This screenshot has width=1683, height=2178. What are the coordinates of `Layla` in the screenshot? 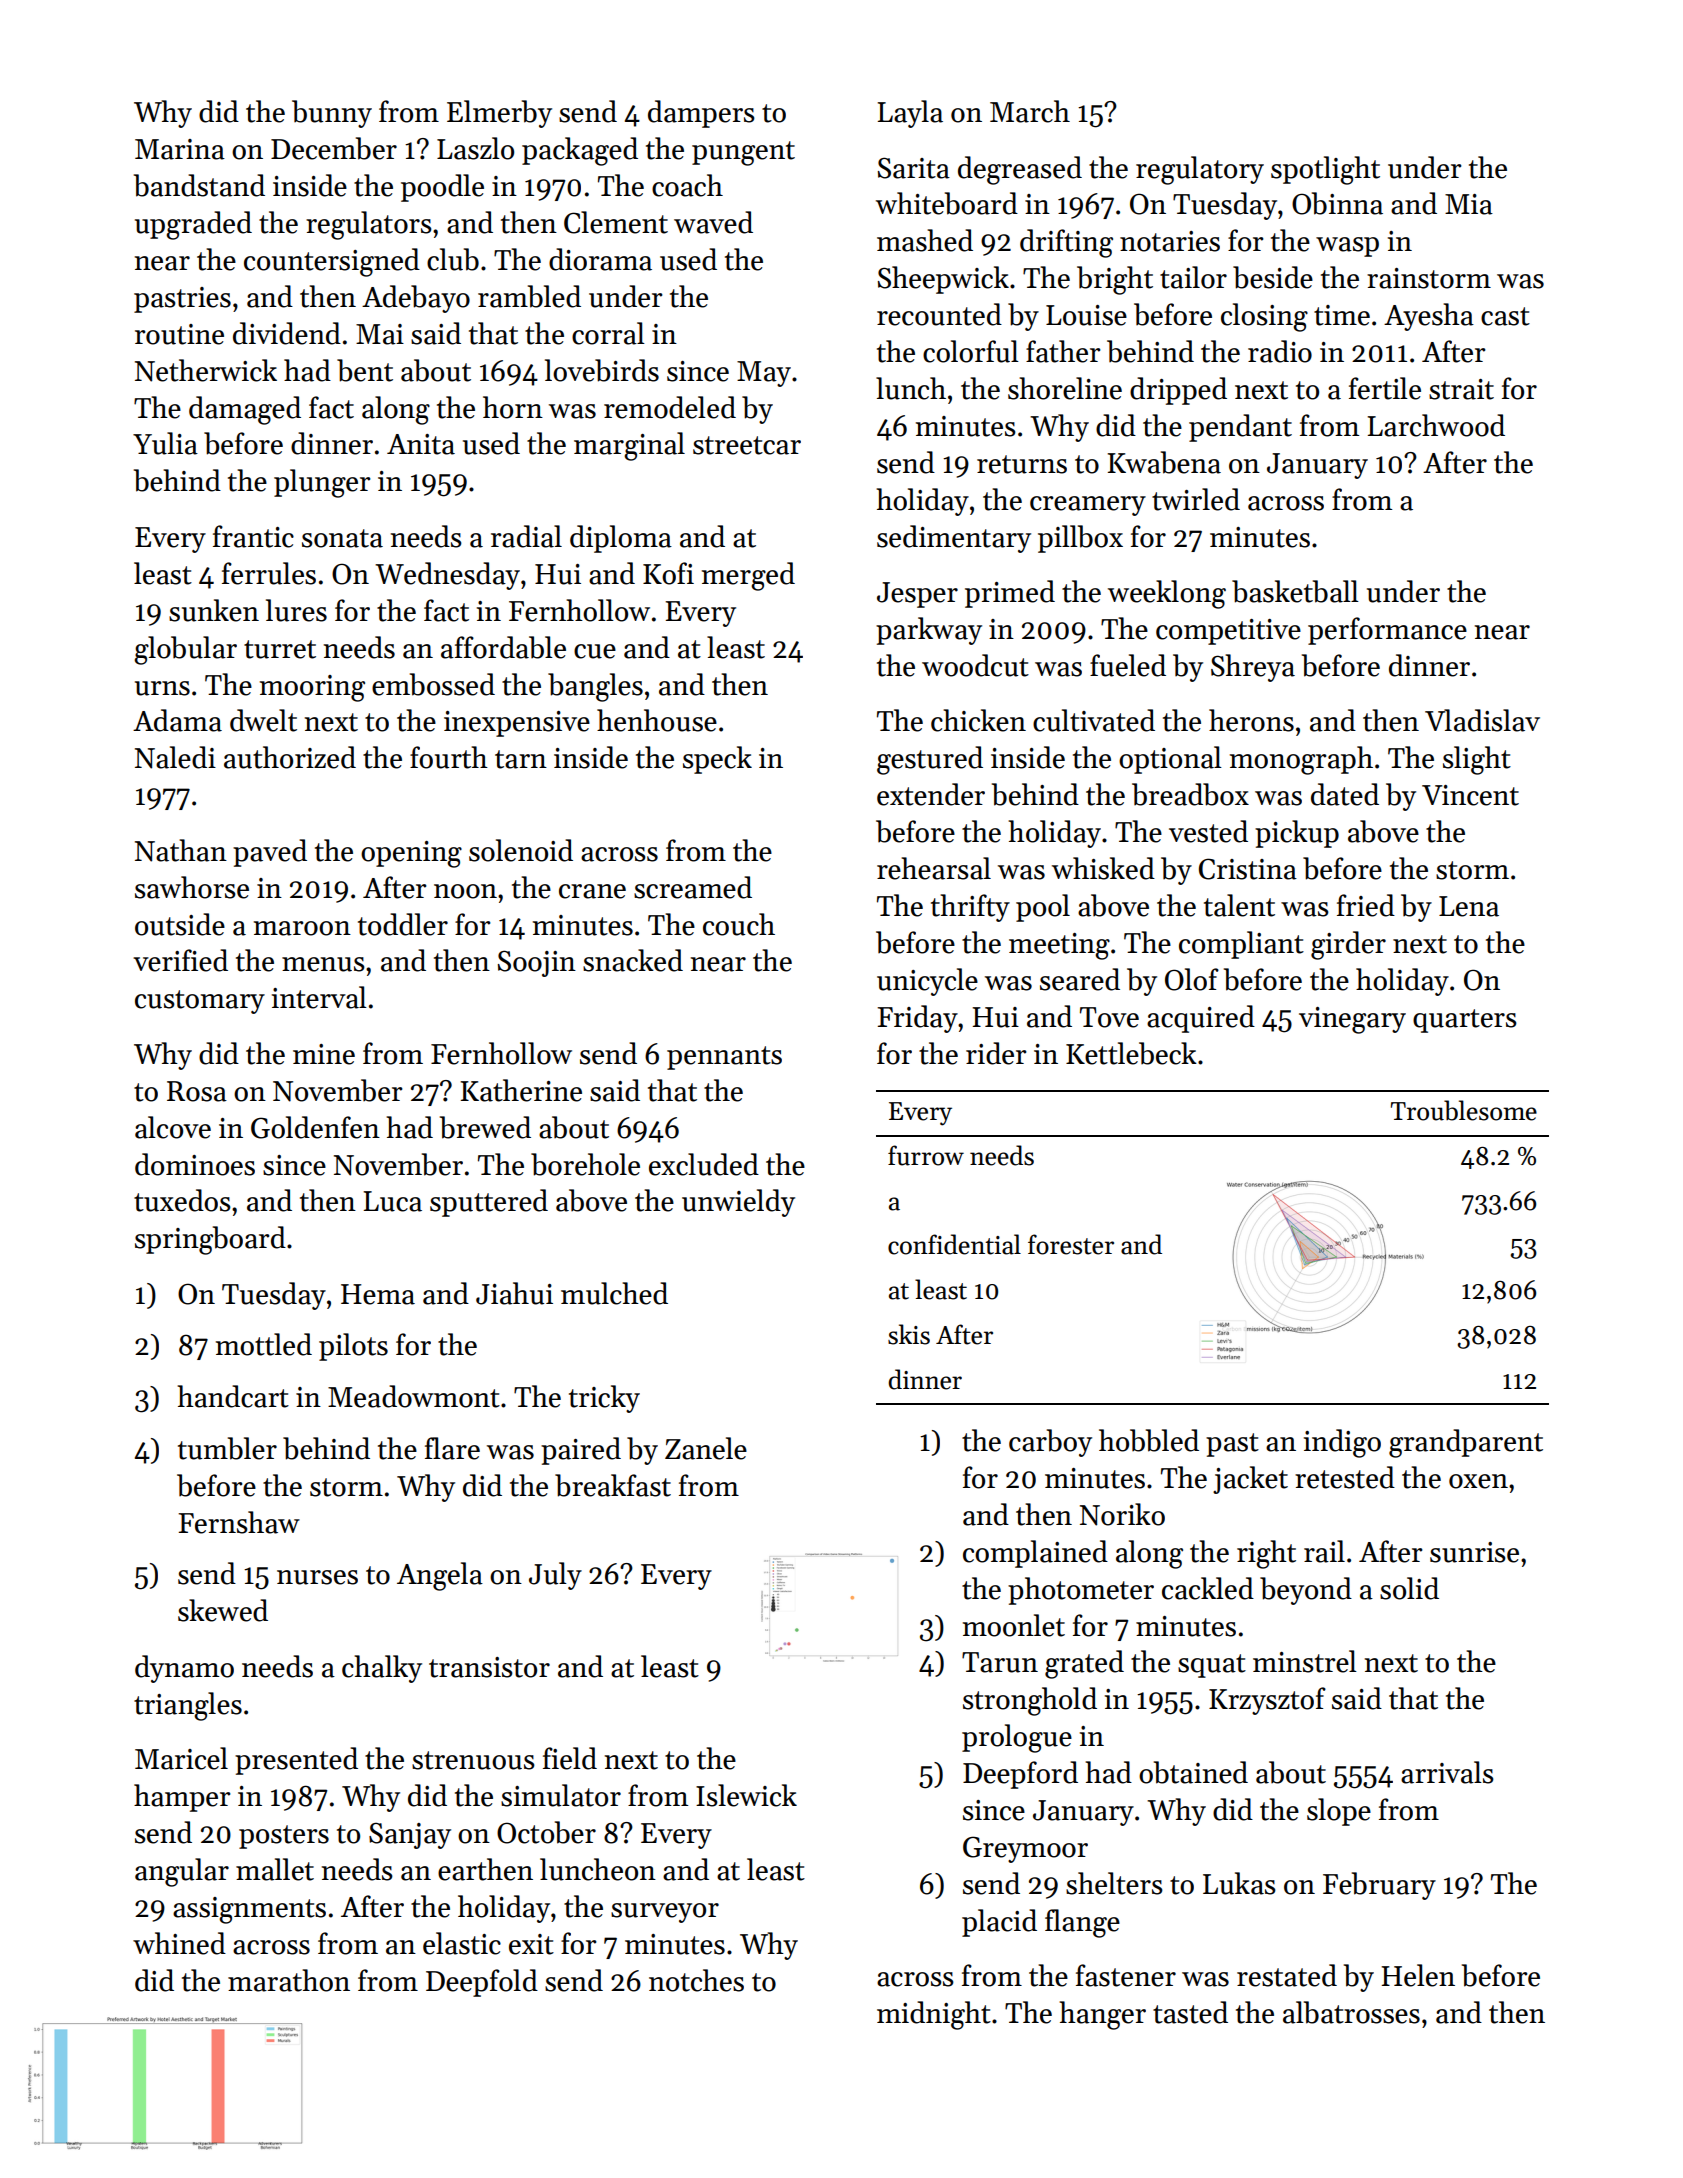 It's located at (910, 114).
